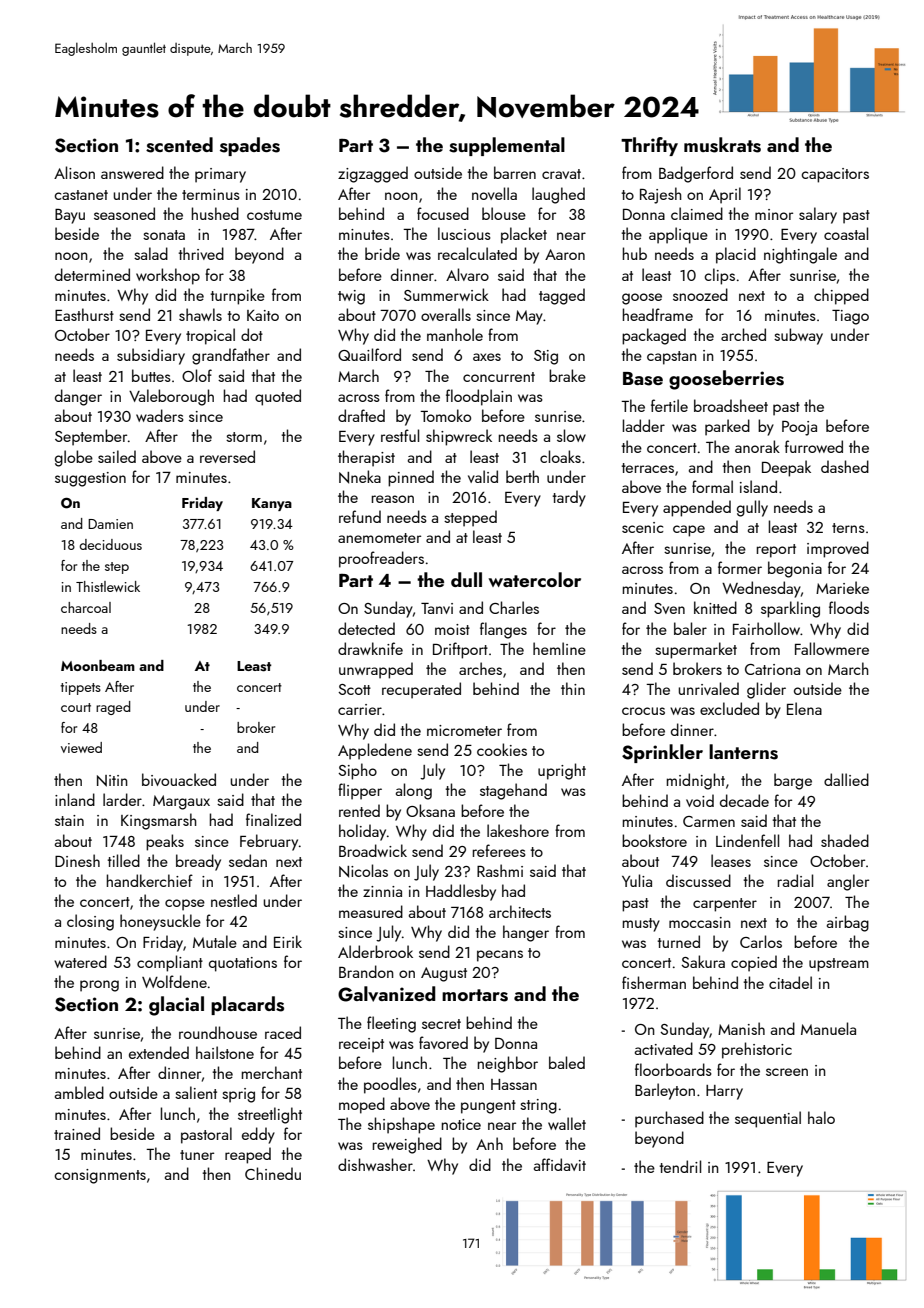  I want to click on buttes, so click(151, 375).
